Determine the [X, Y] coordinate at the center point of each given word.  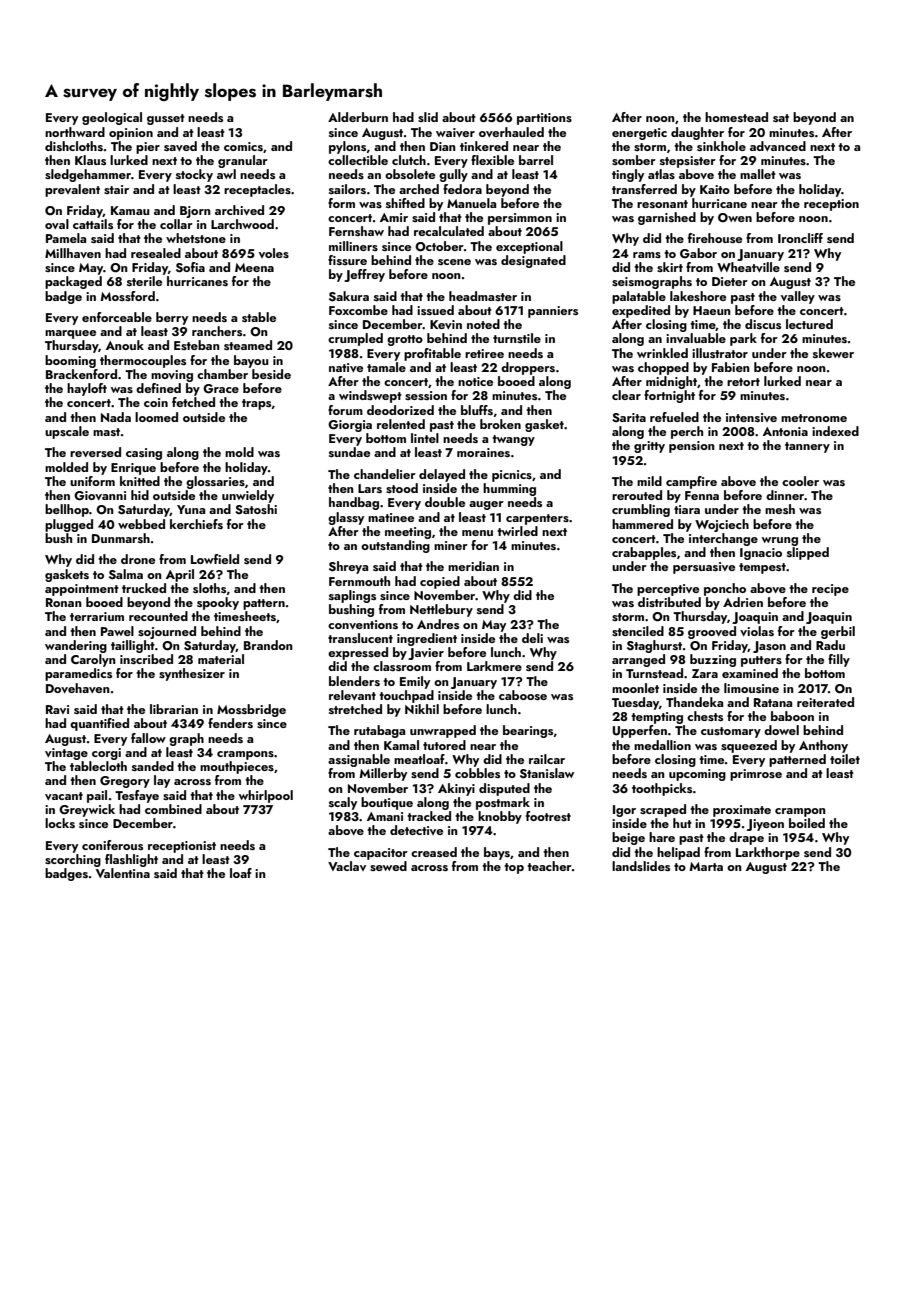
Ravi [57, 709]
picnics [512, 476]
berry [172, 318]
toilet [845, 759]
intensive [751, 417]
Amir [394, 217]
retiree [484, 353]
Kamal [401, 745]
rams [647, 255]
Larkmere [494, 666]
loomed [156, 417]
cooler [800, 481]
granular [243, 161]
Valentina [123, 873]
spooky [218, 603]
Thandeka [694, 702]
